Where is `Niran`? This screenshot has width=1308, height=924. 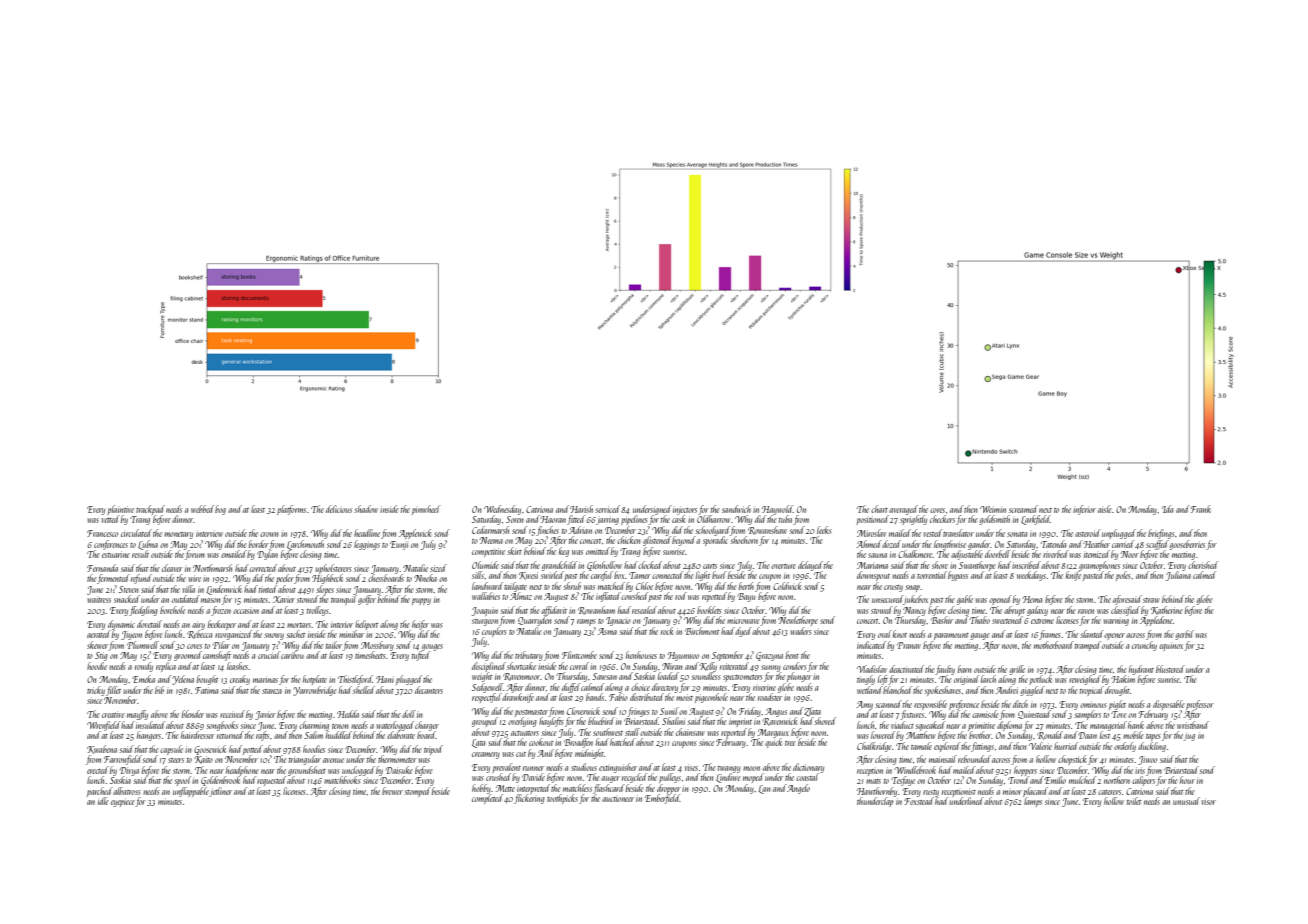 Niran is located at coordinates (672, 666).
